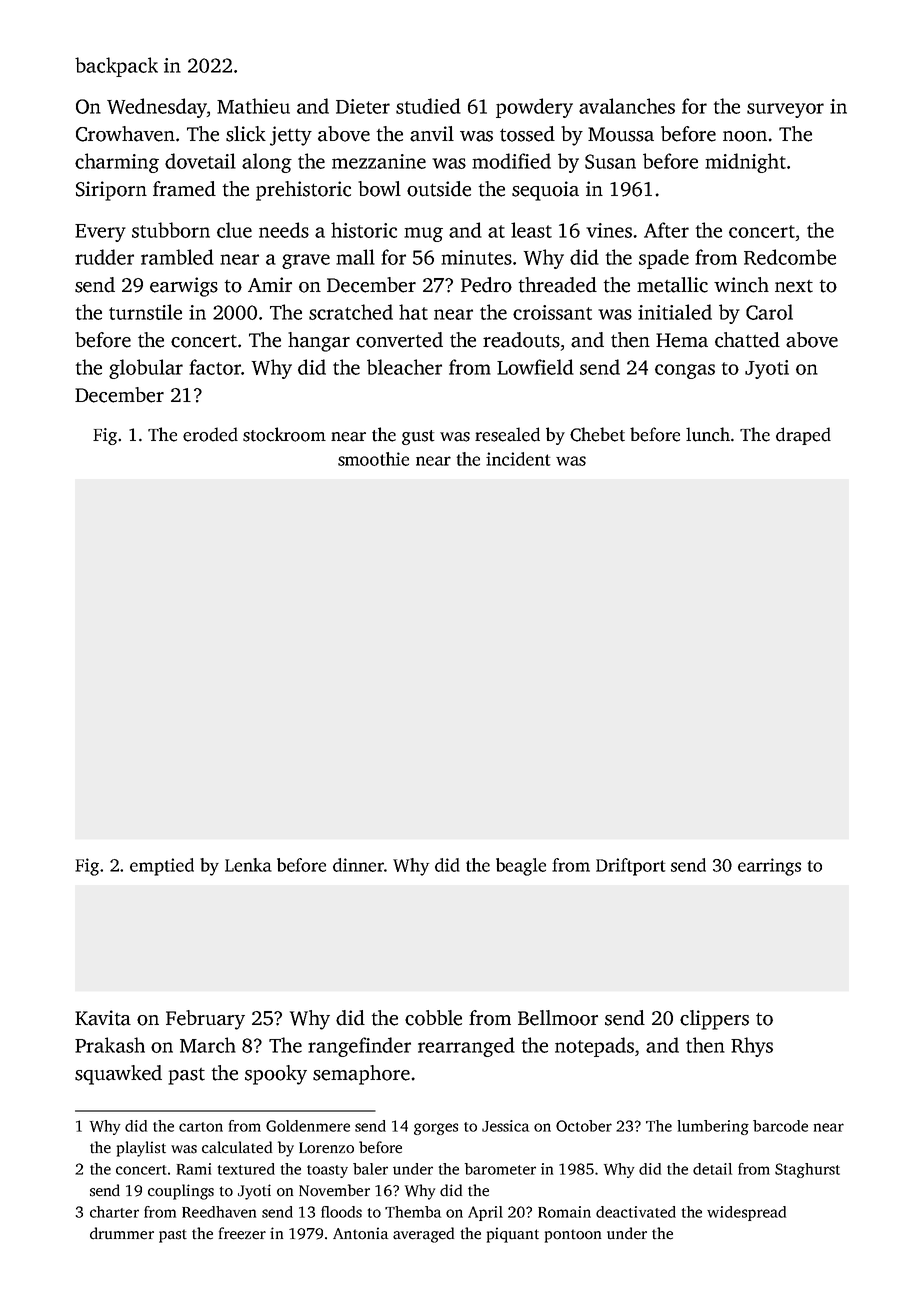 This screenshot has width=924, height=1308. What do you see at coordinates (428, 106) in the screenshot?
I see `studied` at bounding box center [428, 106].
